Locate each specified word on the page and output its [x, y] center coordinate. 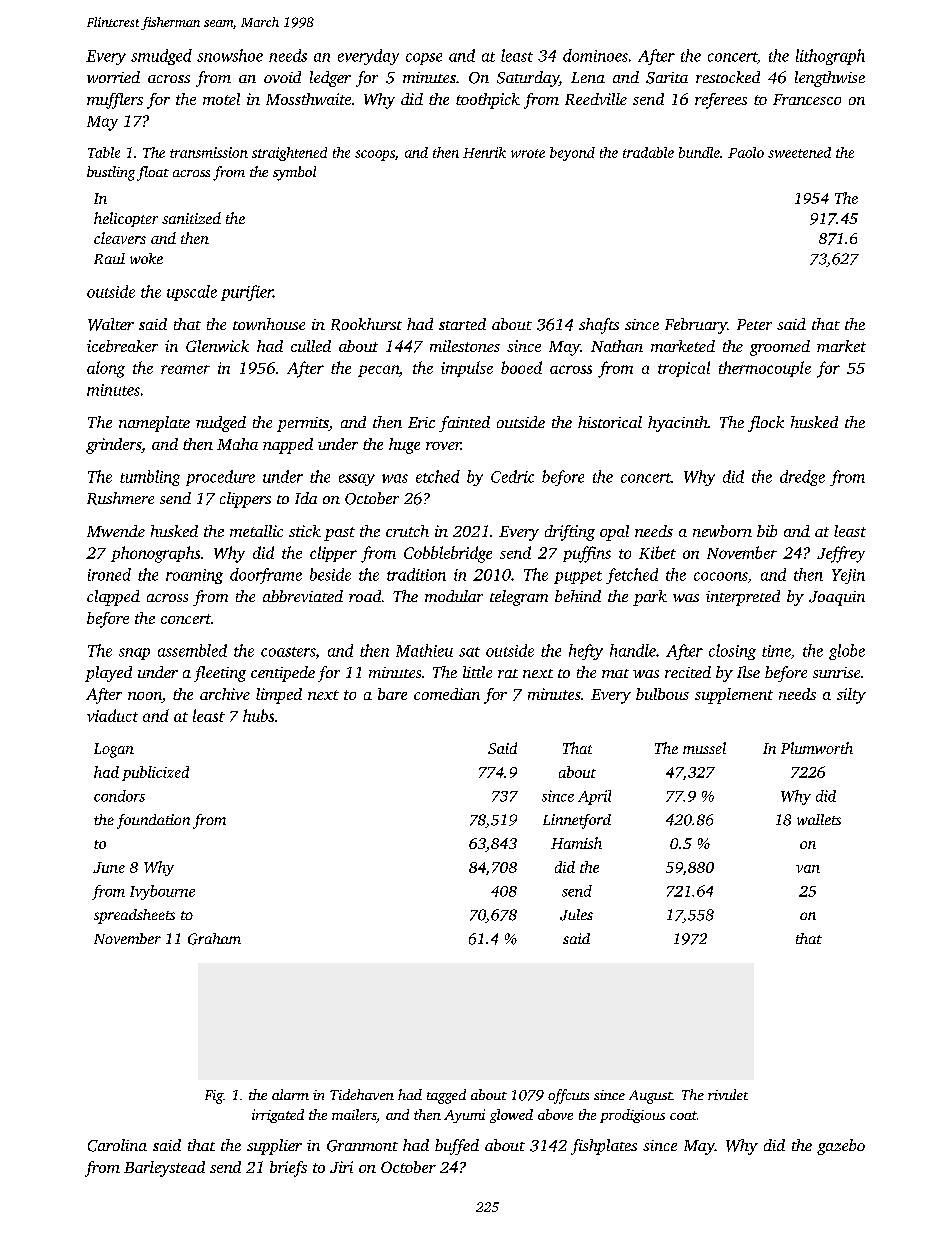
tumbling [150, 478]
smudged [161, 57]
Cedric [512, 476]
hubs [258, 715]
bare [392, 694]
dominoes [595, 55]
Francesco [807, 99]
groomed [780, 348]
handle [633, 650]
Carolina [117, 1145]
